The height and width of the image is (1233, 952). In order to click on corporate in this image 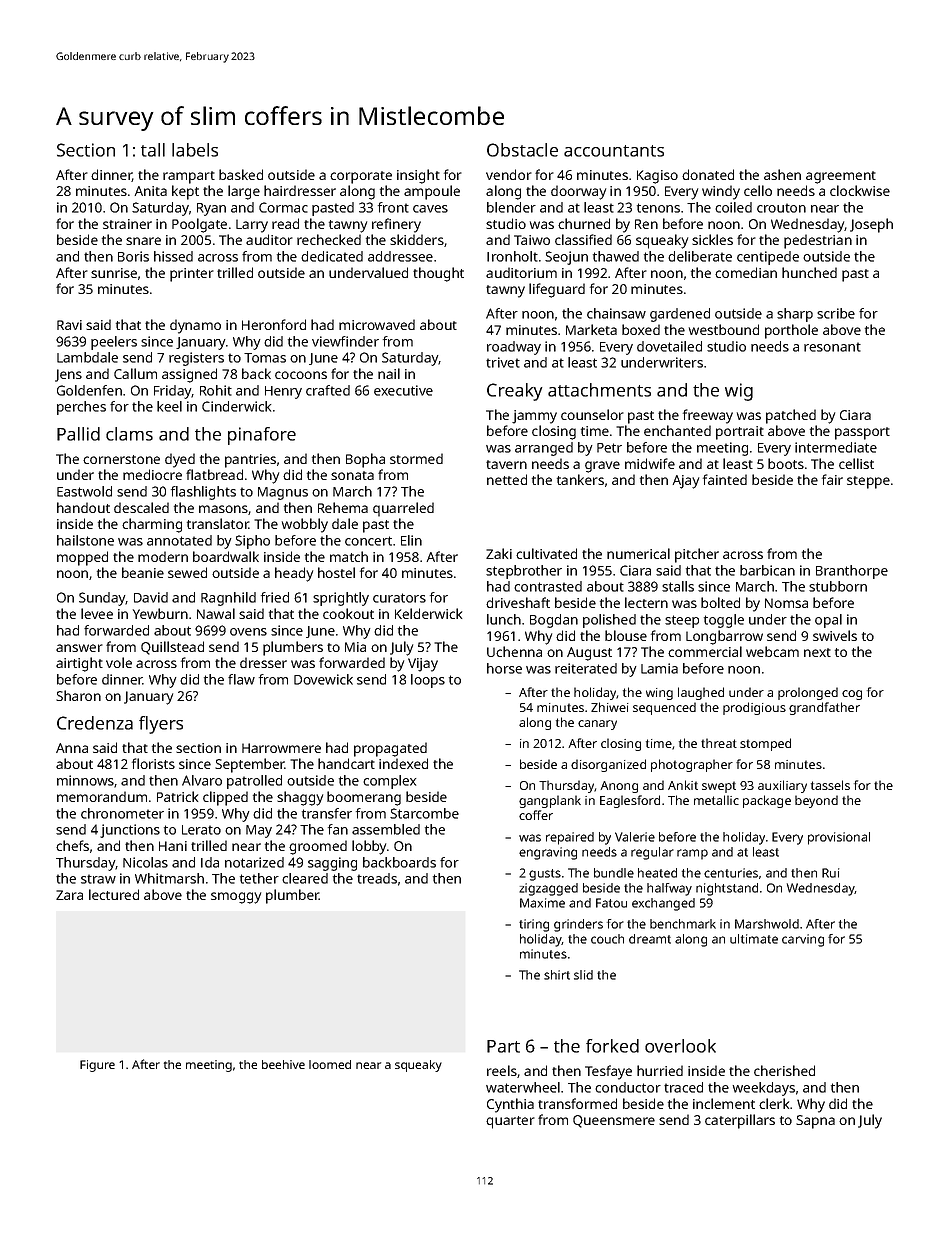, I will do `click(361, 177)`.
